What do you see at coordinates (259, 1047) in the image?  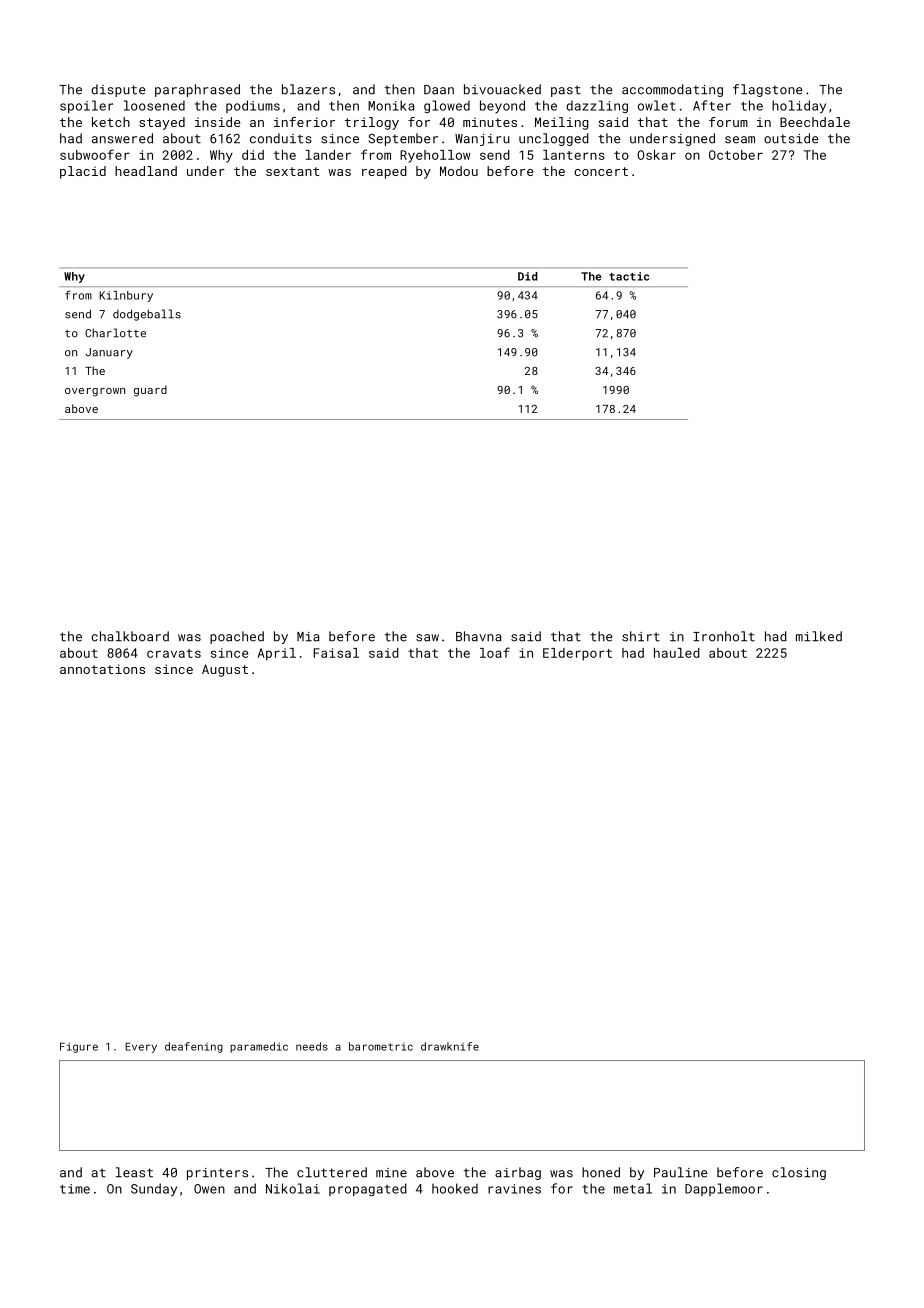 I see `paramedic` at bounding box center [259, 1047].
